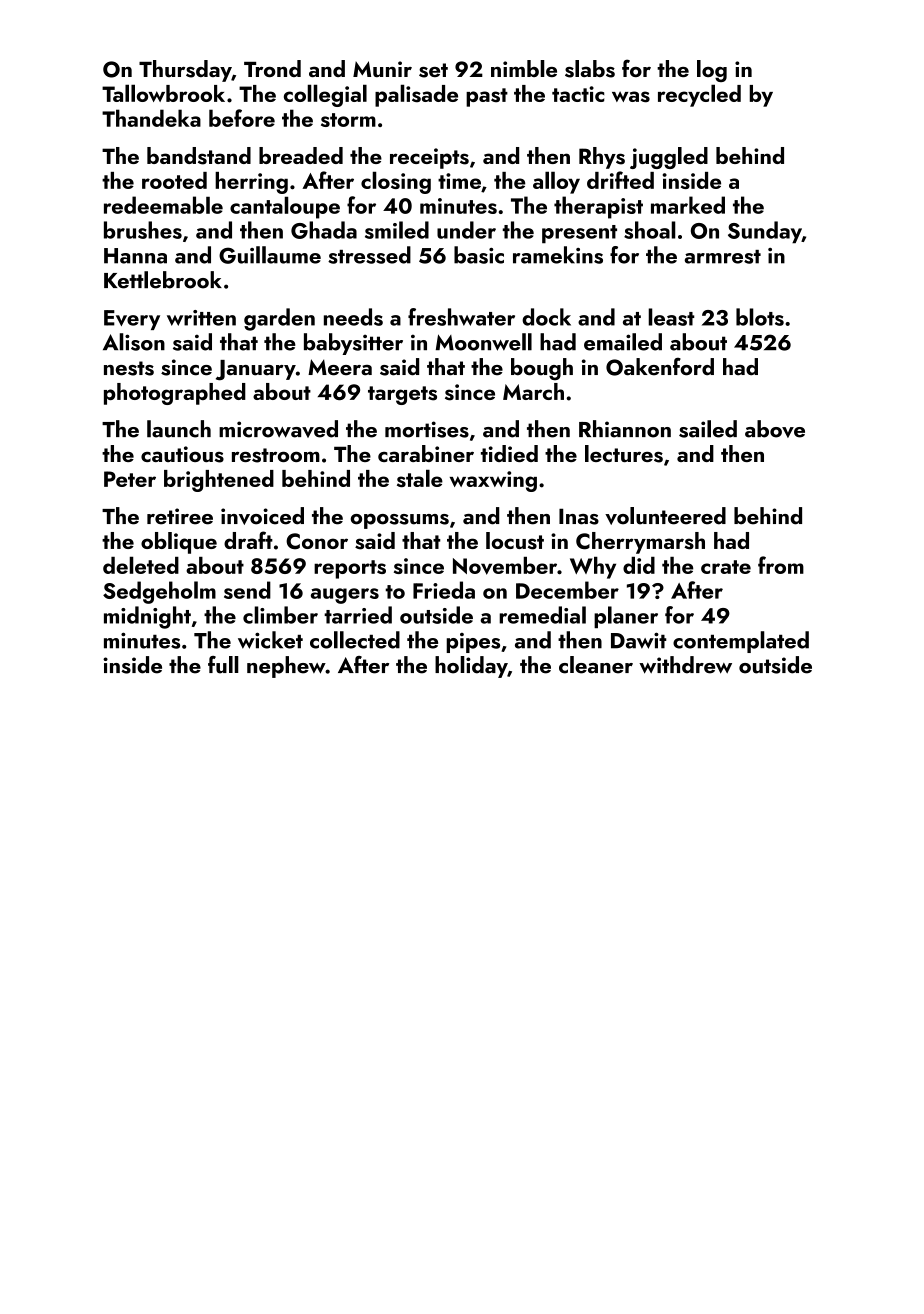 The width and height of the screenshot is (924, 1314). Describe the element at coordinates (279, 319) in the screenshot. I see `garden` at that location.
